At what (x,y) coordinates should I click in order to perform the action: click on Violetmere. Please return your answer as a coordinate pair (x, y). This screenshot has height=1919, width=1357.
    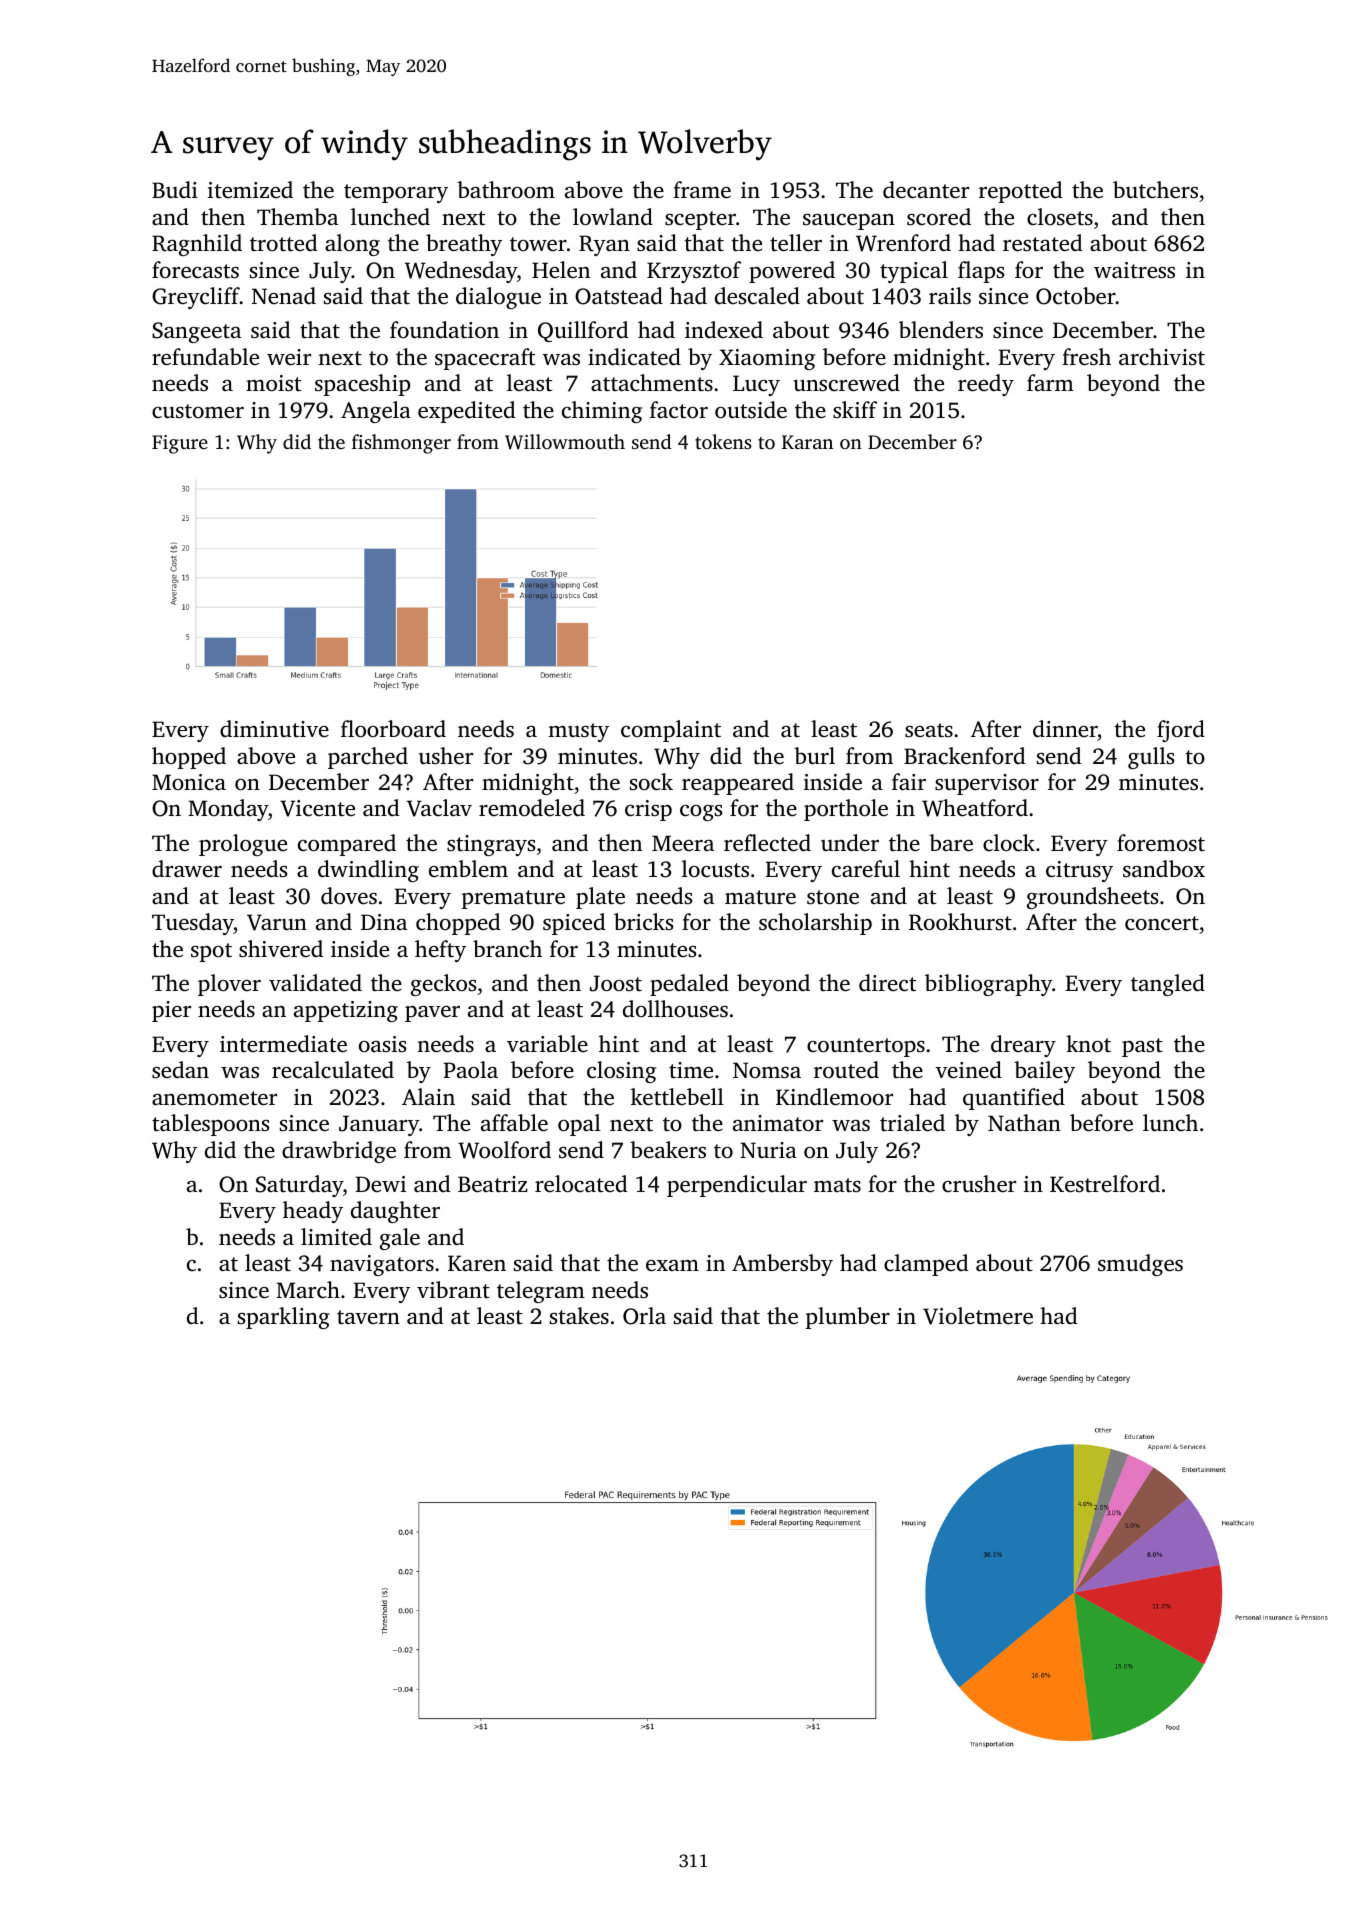
    Looking at the image, I should click on (978, 1316).
